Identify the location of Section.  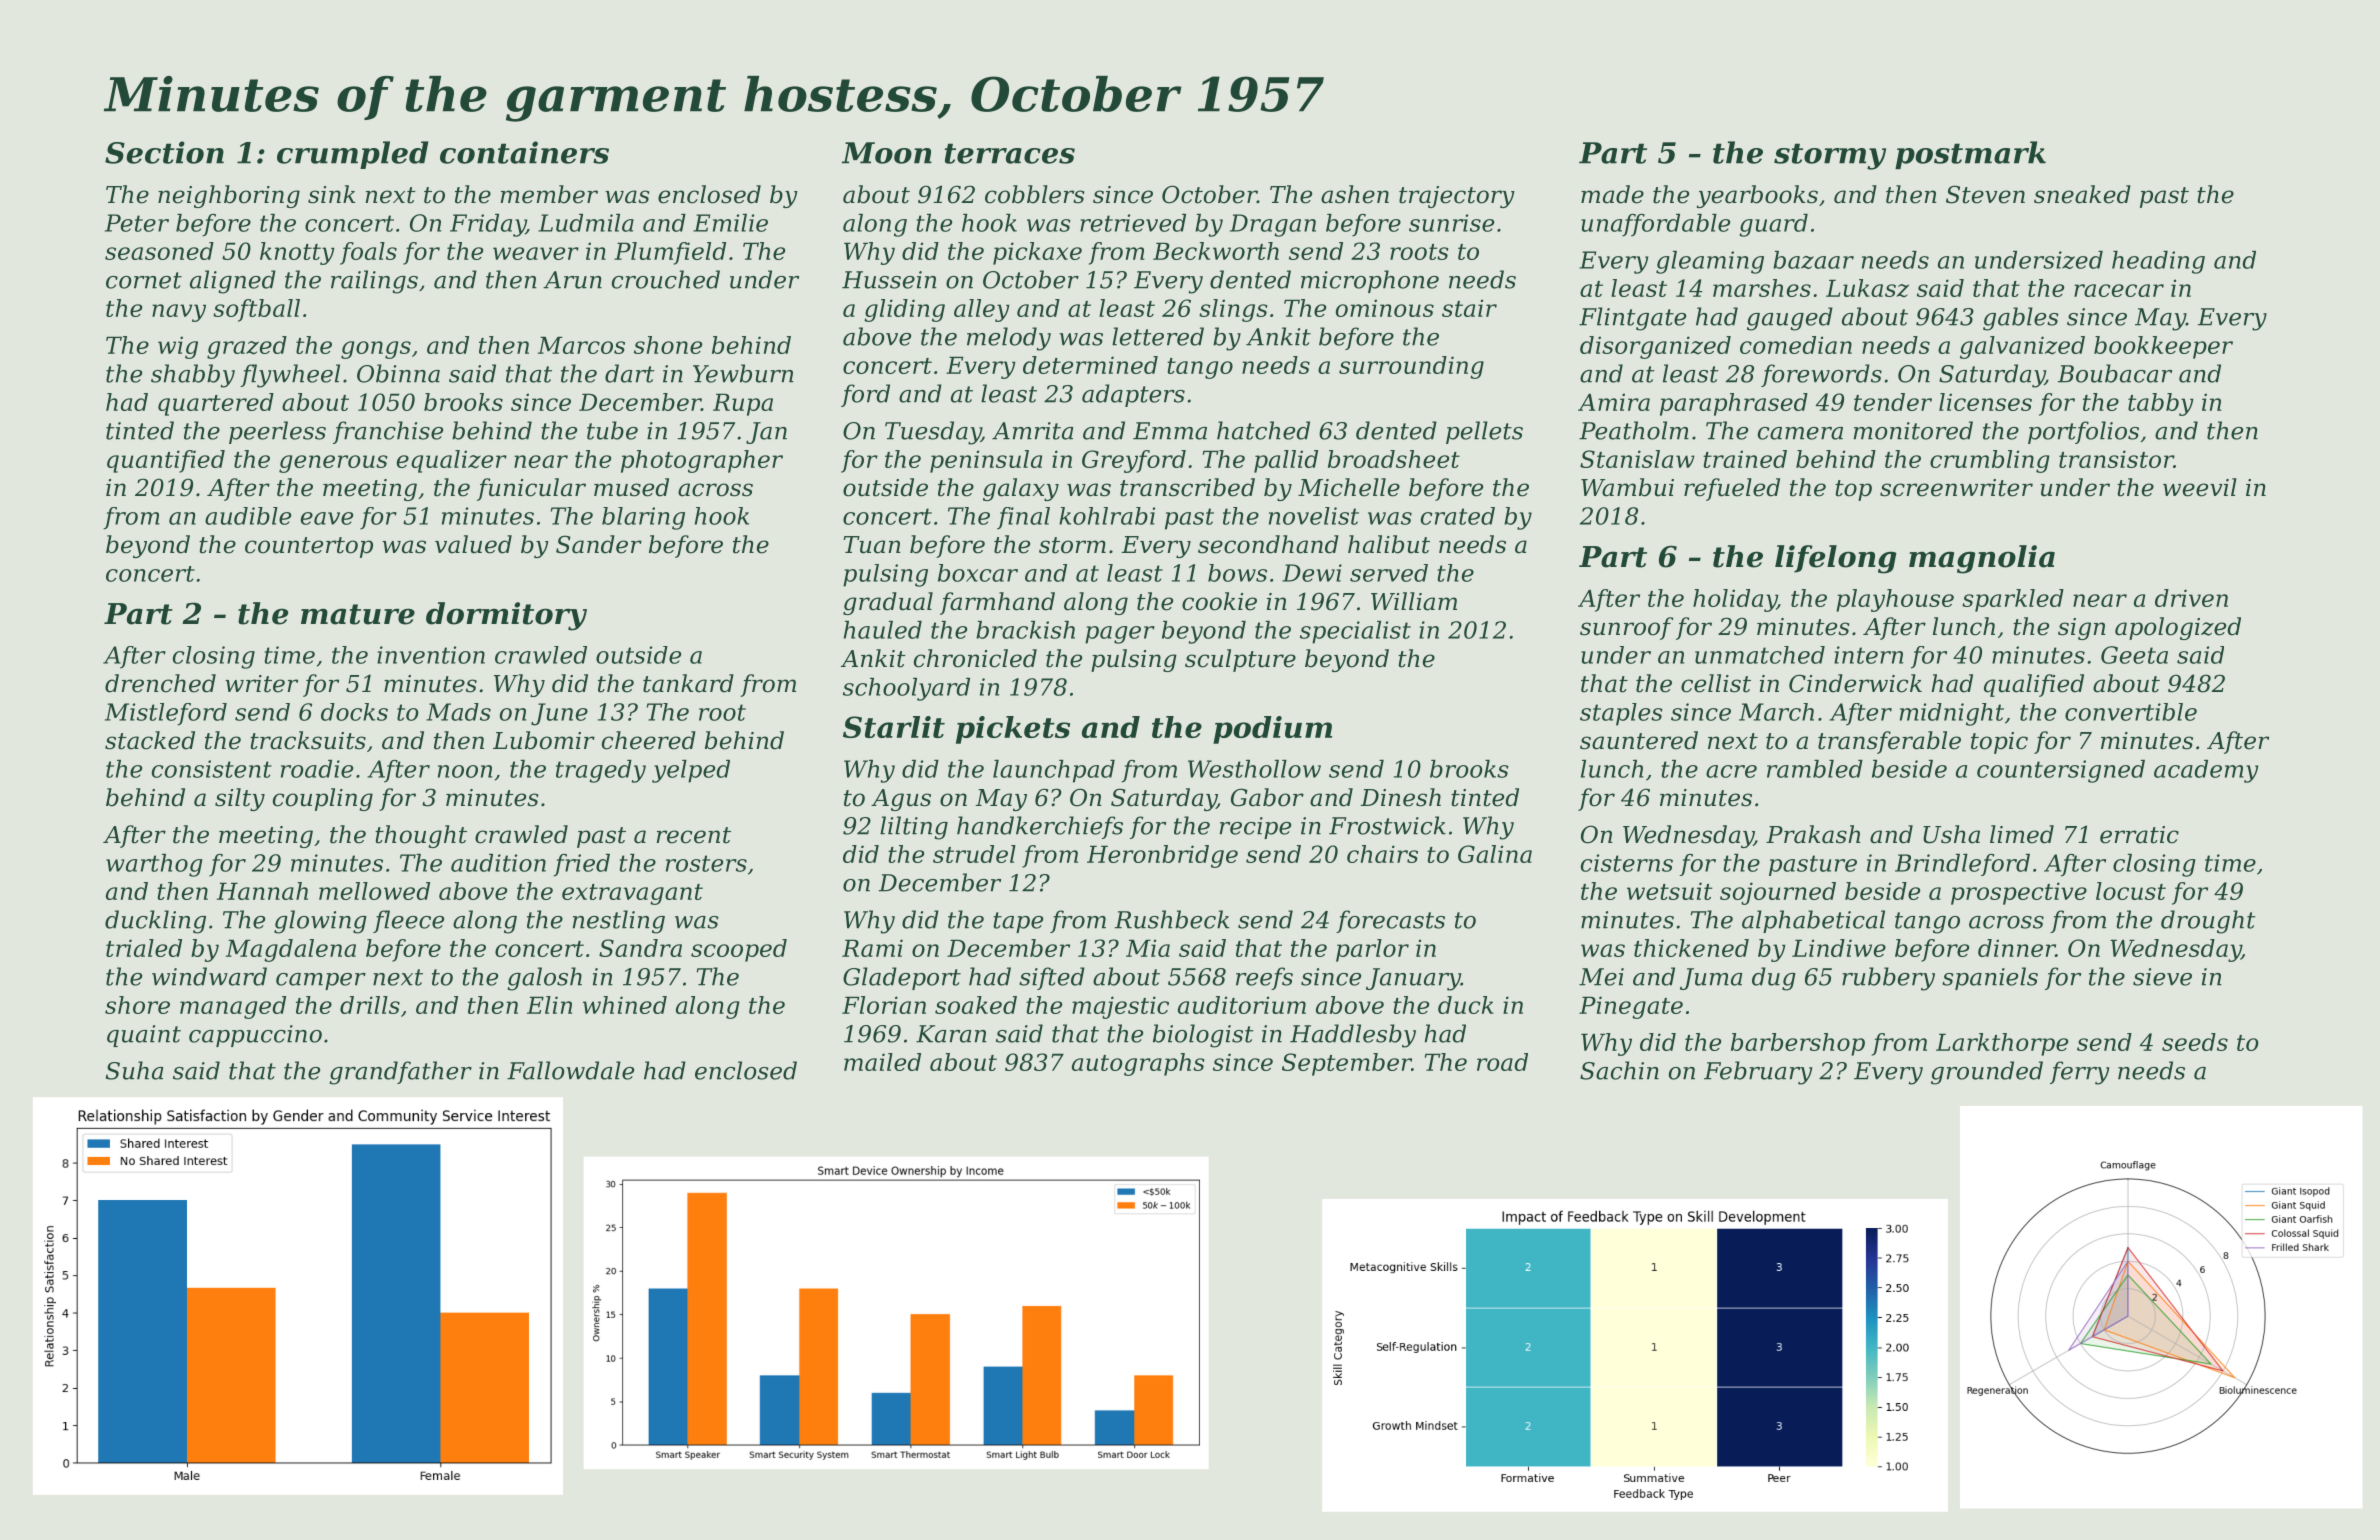
(164, 152).
